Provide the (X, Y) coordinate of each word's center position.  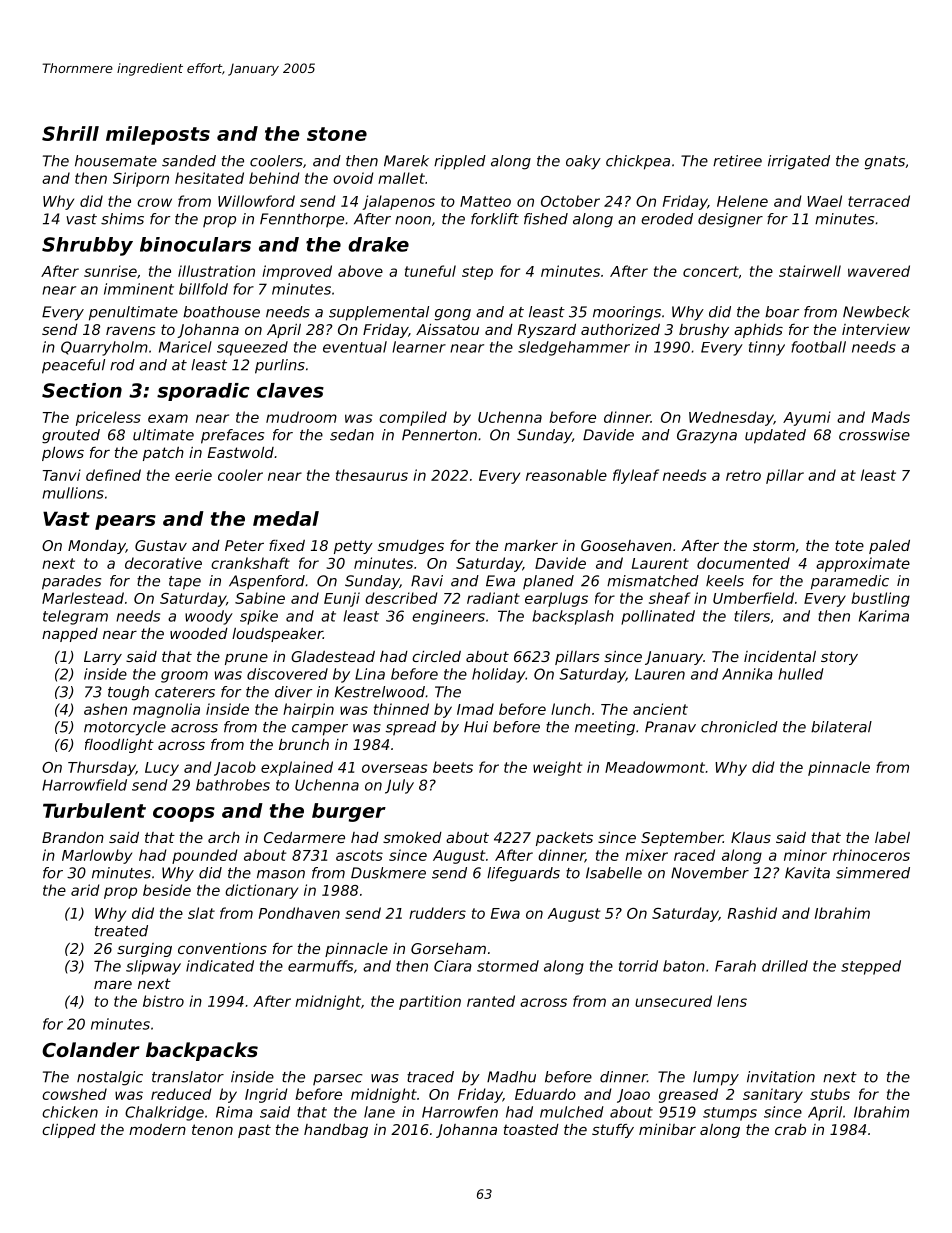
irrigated (799, 162)
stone (337, 134)
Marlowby (97, 856)
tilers (752, 616)
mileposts (158, 135)
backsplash (573, 617)
